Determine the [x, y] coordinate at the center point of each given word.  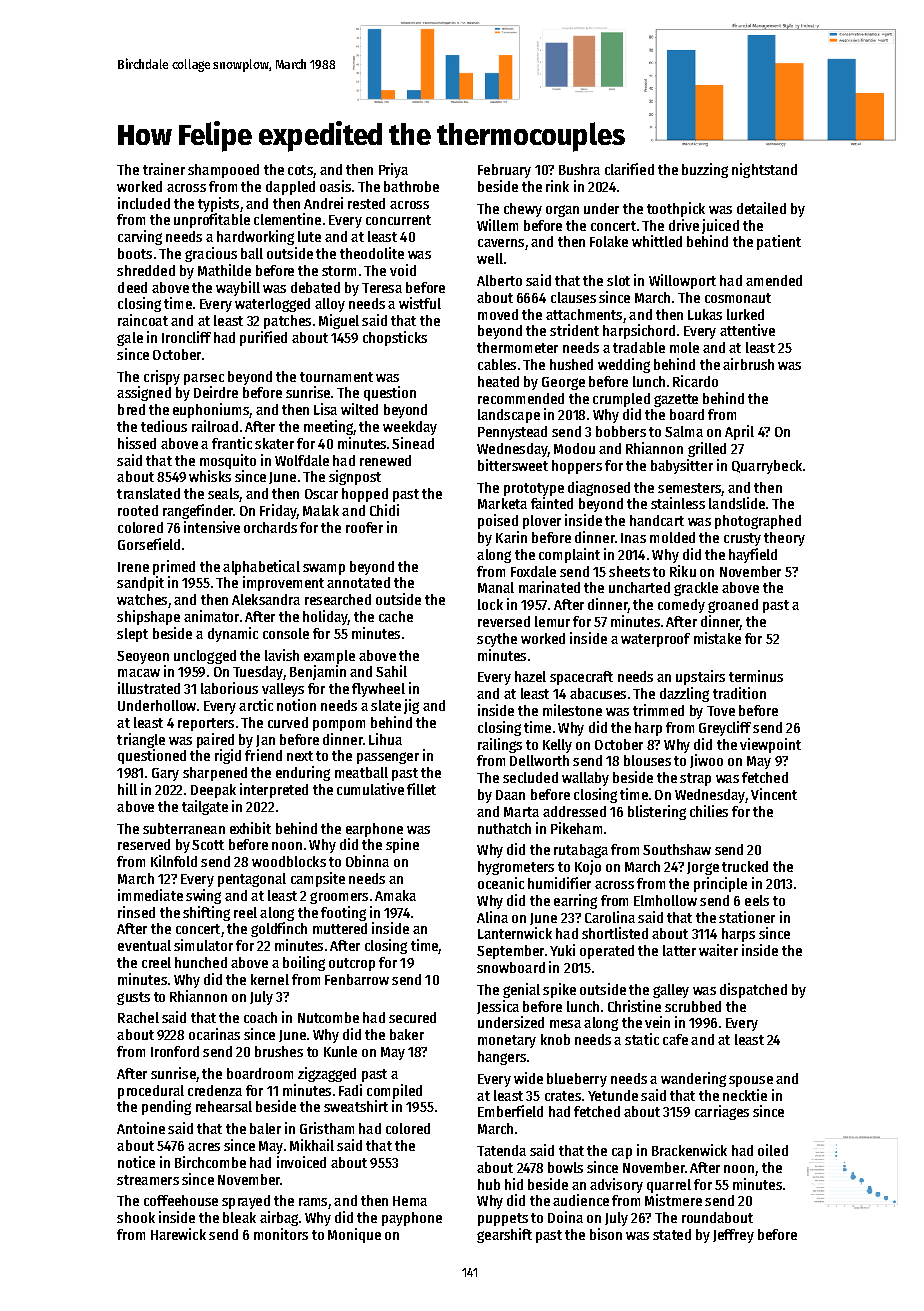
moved [498, 314]
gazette [676, 400]
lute [309, 236]
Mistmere [673, 1200]
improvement [283, 583]
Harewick [178, 1234]
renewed [385, 460]
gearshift [504, 1235]
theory [784, 539]
